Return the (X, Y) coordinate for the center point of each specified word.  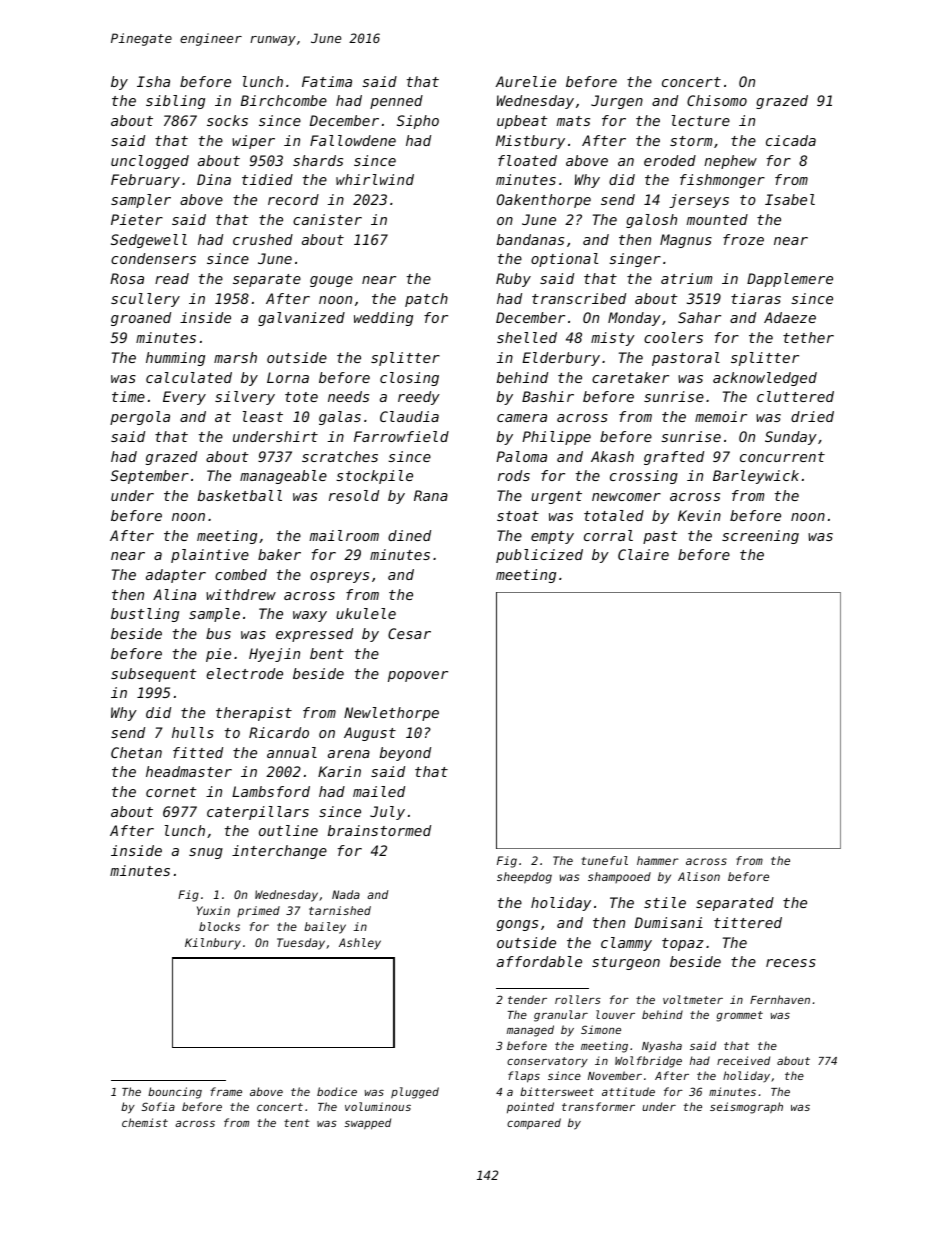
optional (564, 260)
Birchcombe (284, 100)
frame (226, 1091)
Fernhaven (780, 999)
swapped (368, 1124)
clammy (626, 944)
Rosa (127, 278)
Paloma (521, 456)
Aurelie (526, 81)
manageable (283, 477)
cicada (791, 140)
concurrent (782, 457)
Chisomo (717, 100)
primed (258, 911)
